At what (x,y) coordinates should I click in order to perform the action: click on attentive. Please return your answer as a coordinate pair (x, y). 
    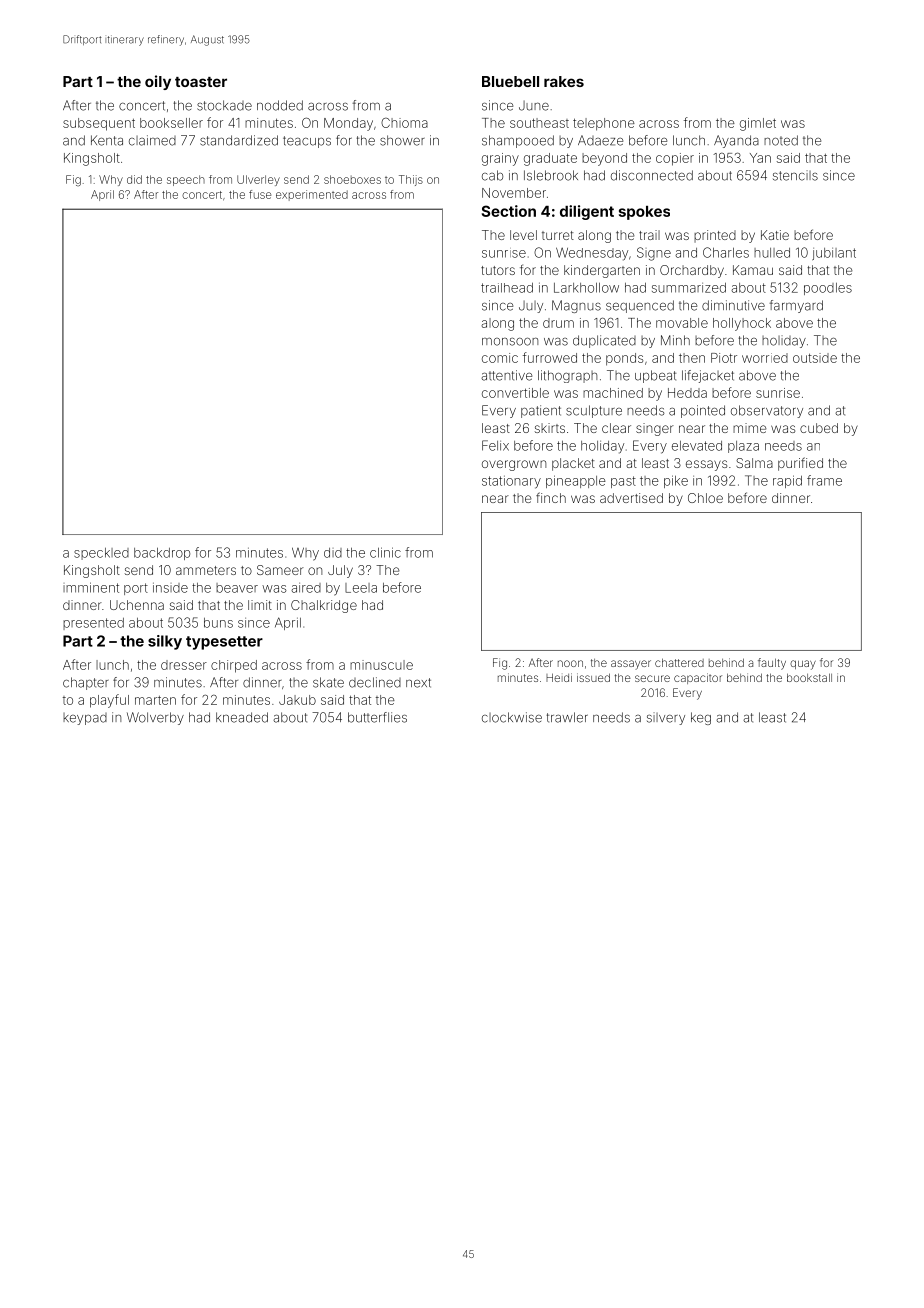
    Looking at the image, I should click on (506, 375).
